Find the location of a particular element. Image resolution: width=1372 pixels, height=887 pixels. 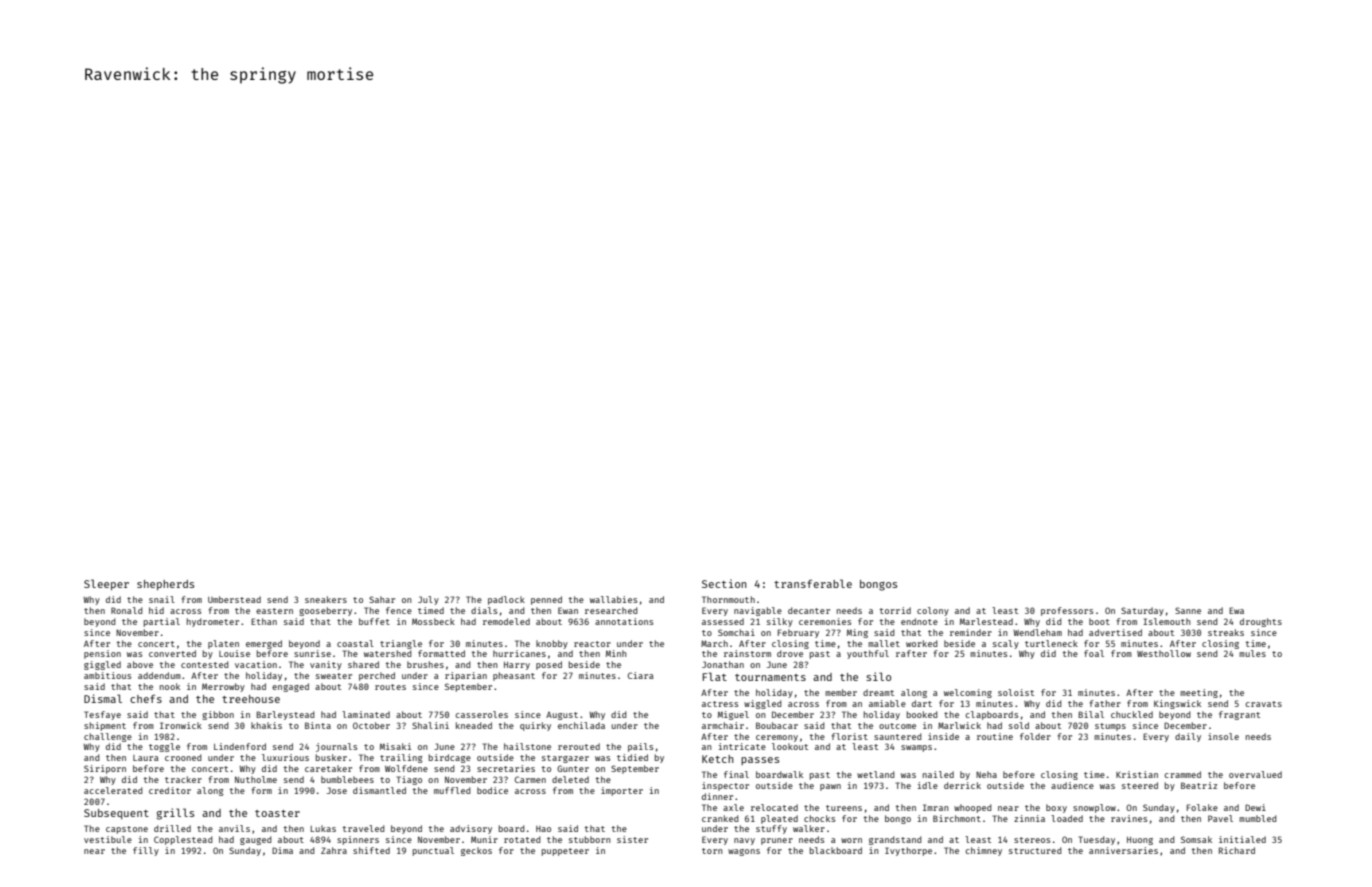

remodeled is located at coordinates (506, 621).
